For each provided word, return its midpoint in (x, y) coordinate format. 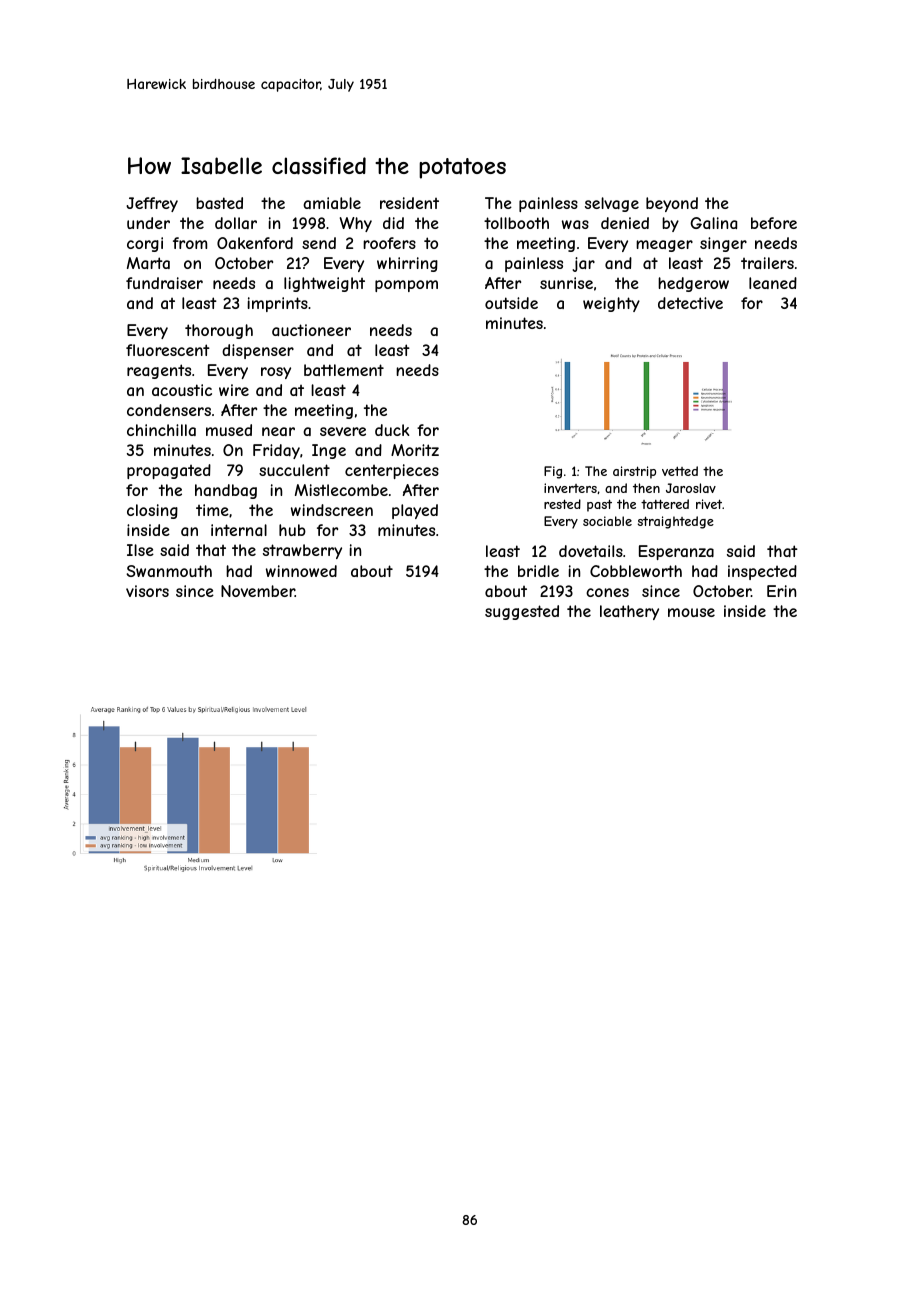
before (774, 223)
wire (234, 390)
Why (356, 224)
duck (392, 430)
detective (690, 303)
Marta (148, 263)
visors (147, 591)
